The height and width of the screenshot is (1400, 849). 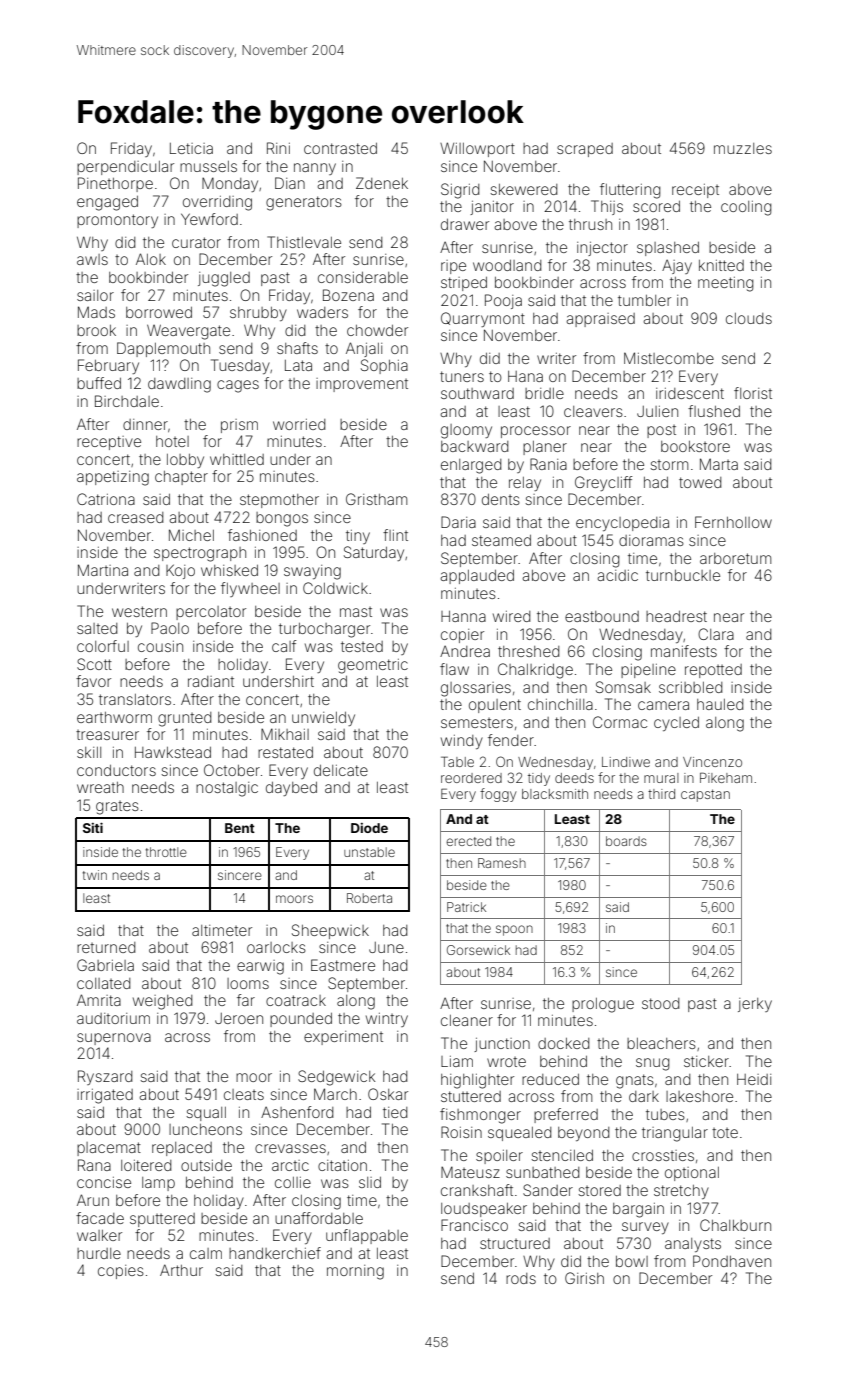 I want to click on morning, so click(x=355, y=1272).
